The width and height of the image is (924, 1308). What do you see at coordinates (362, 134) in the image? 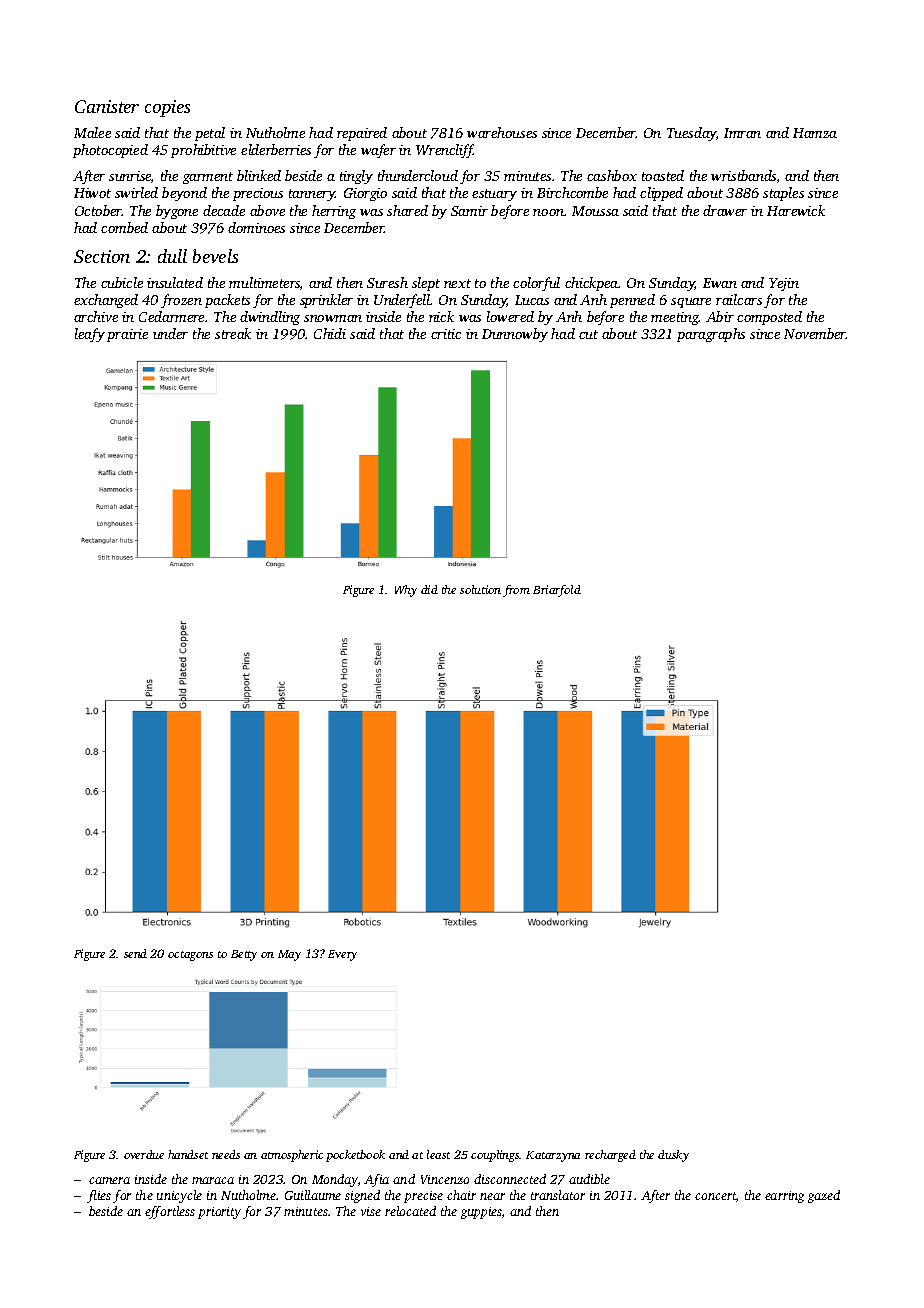
I see `repaired` at bounding box center [362, 134].
